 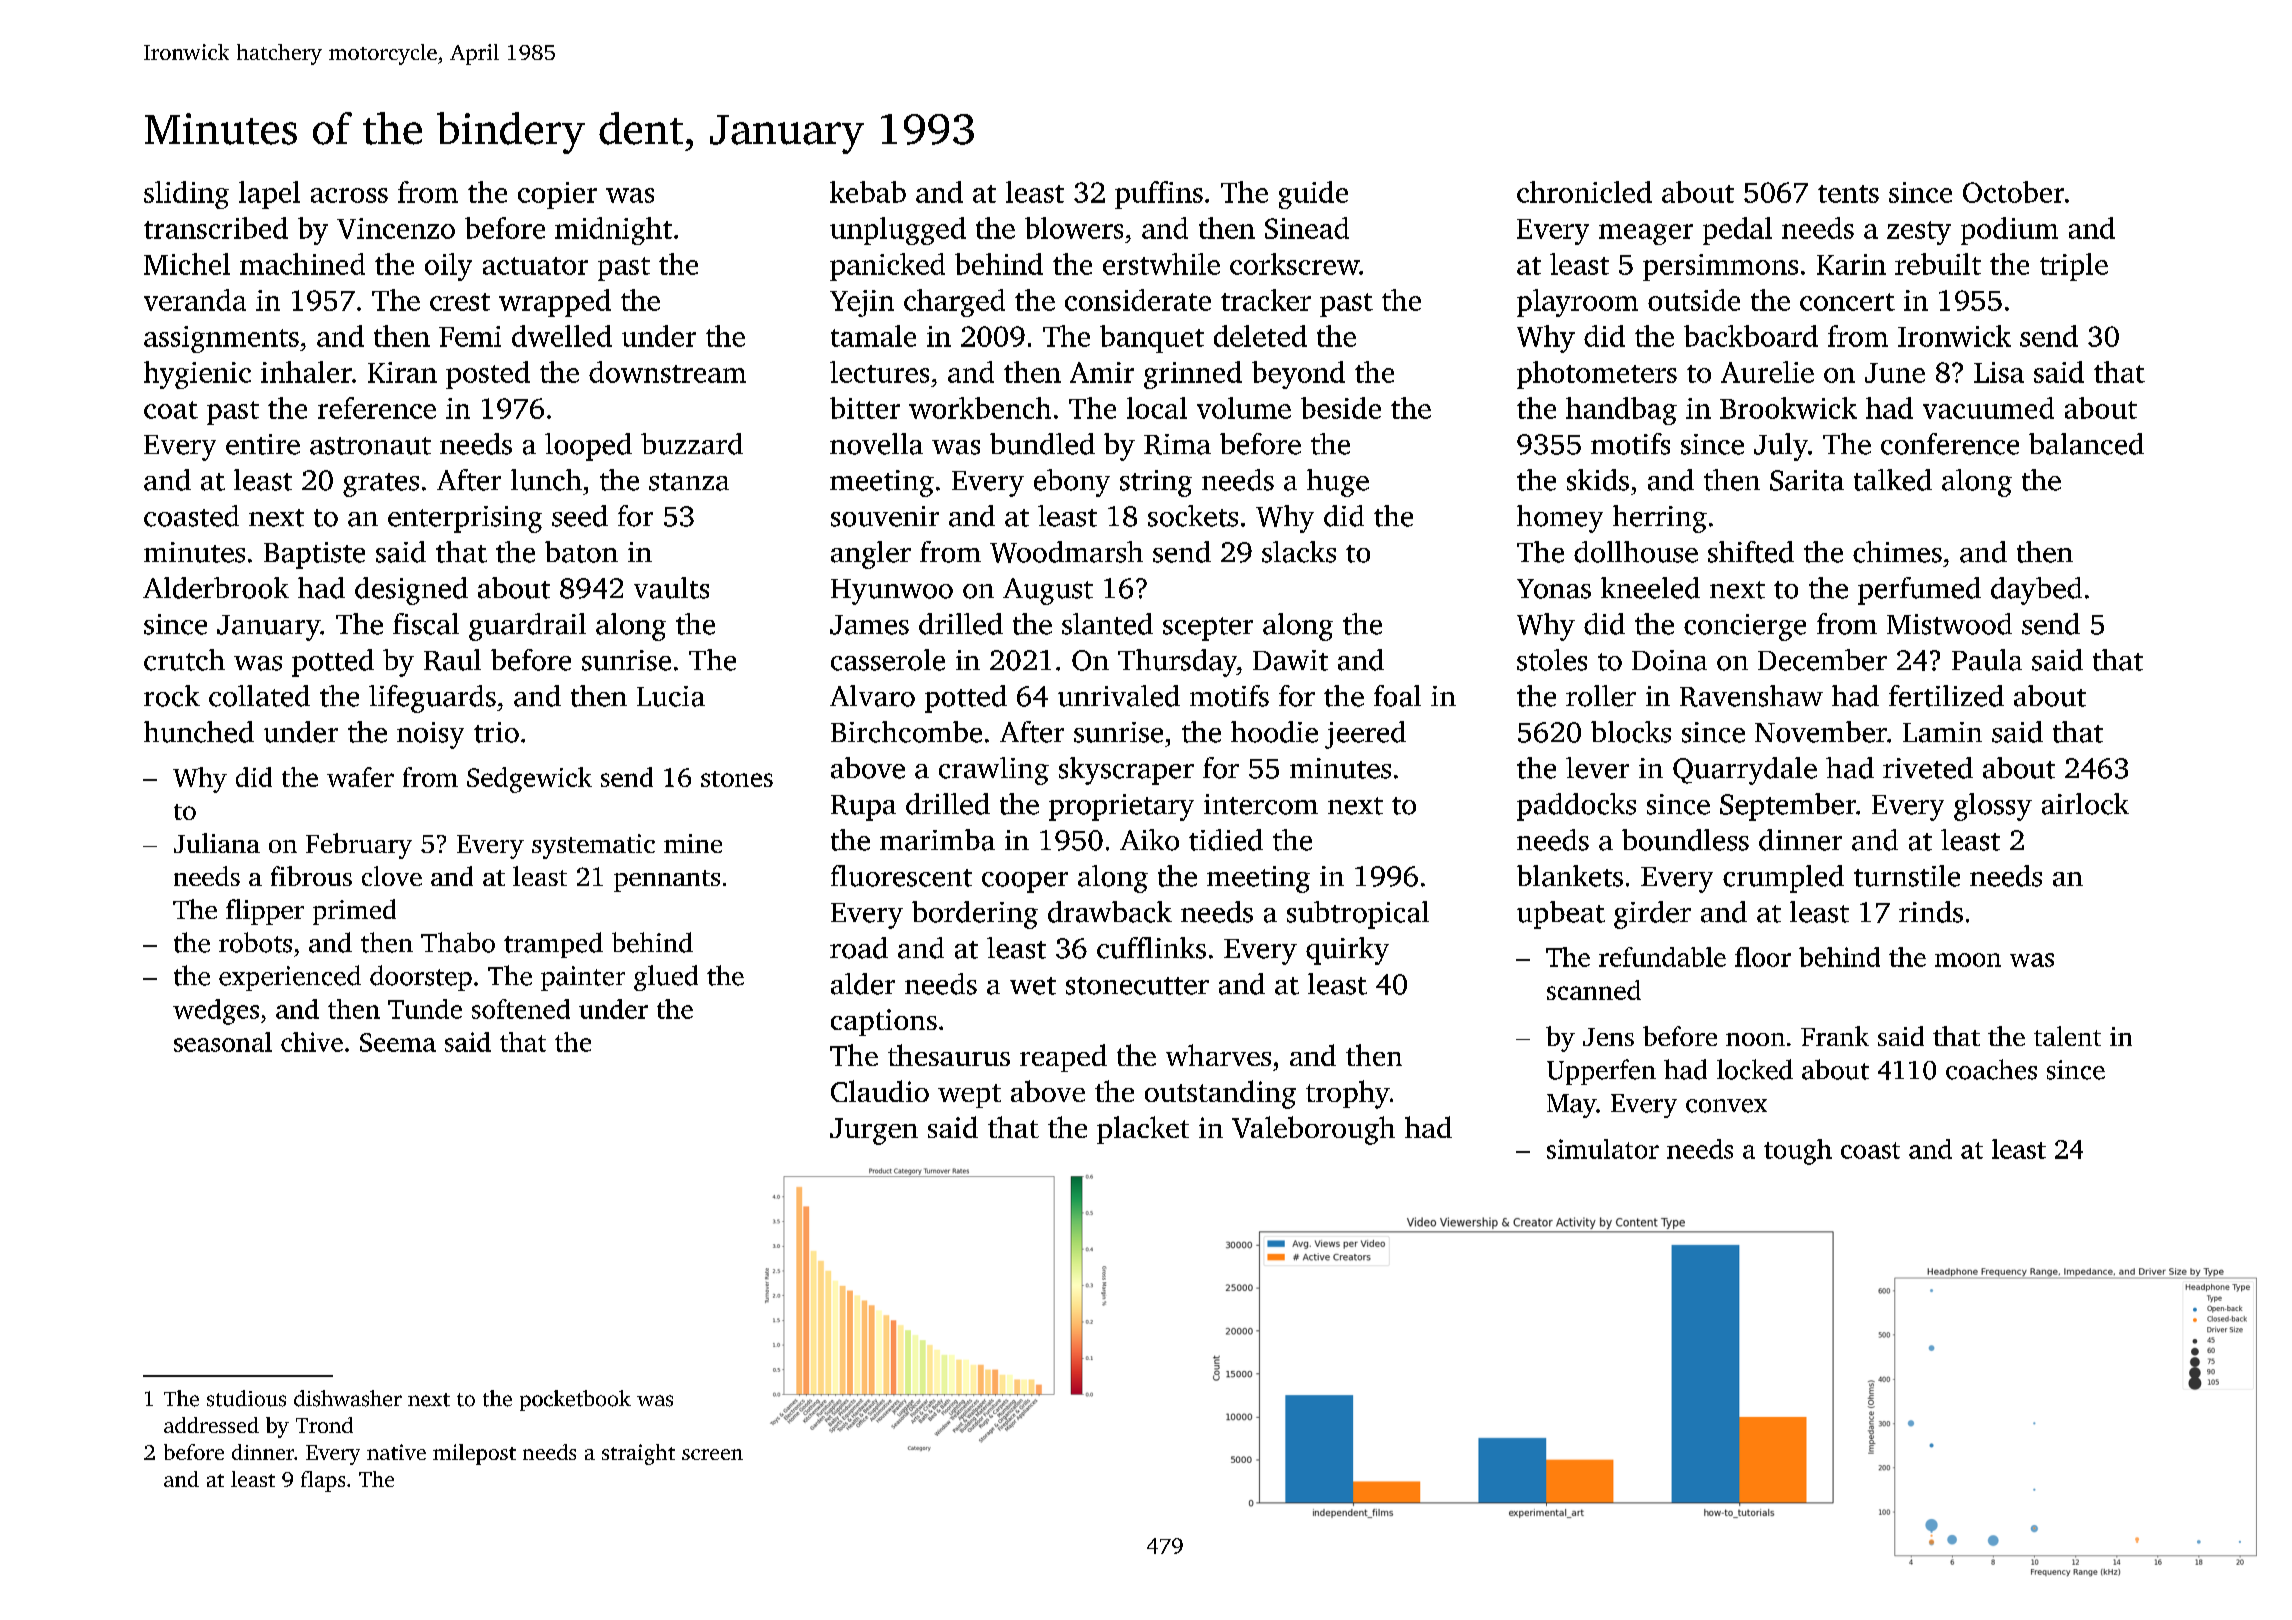 What do you see at coordinates (1788, 408) in the page?
I see `Brookwick` at bounding box center [1788, 408].
